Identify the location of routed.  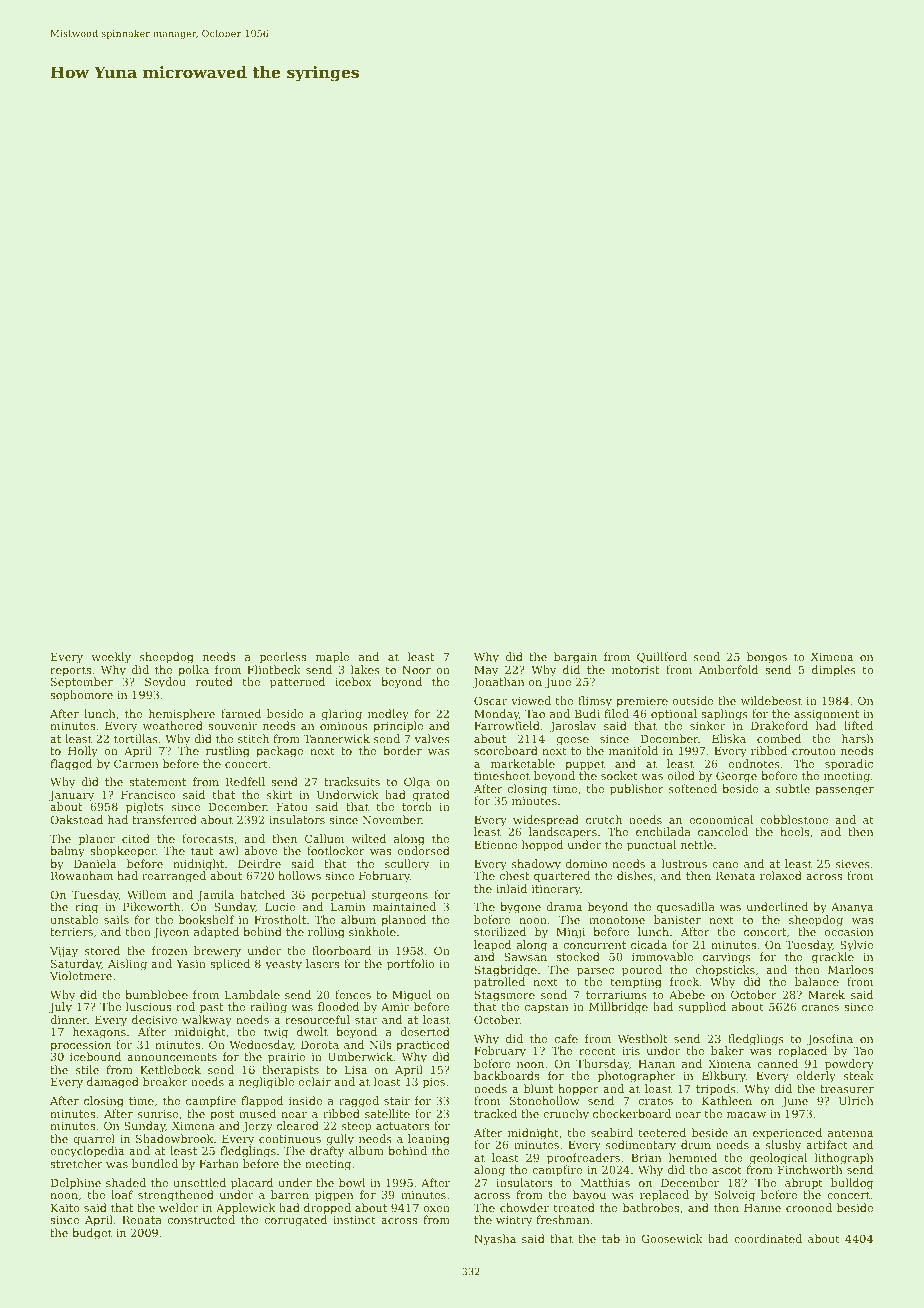
(214, 681).
